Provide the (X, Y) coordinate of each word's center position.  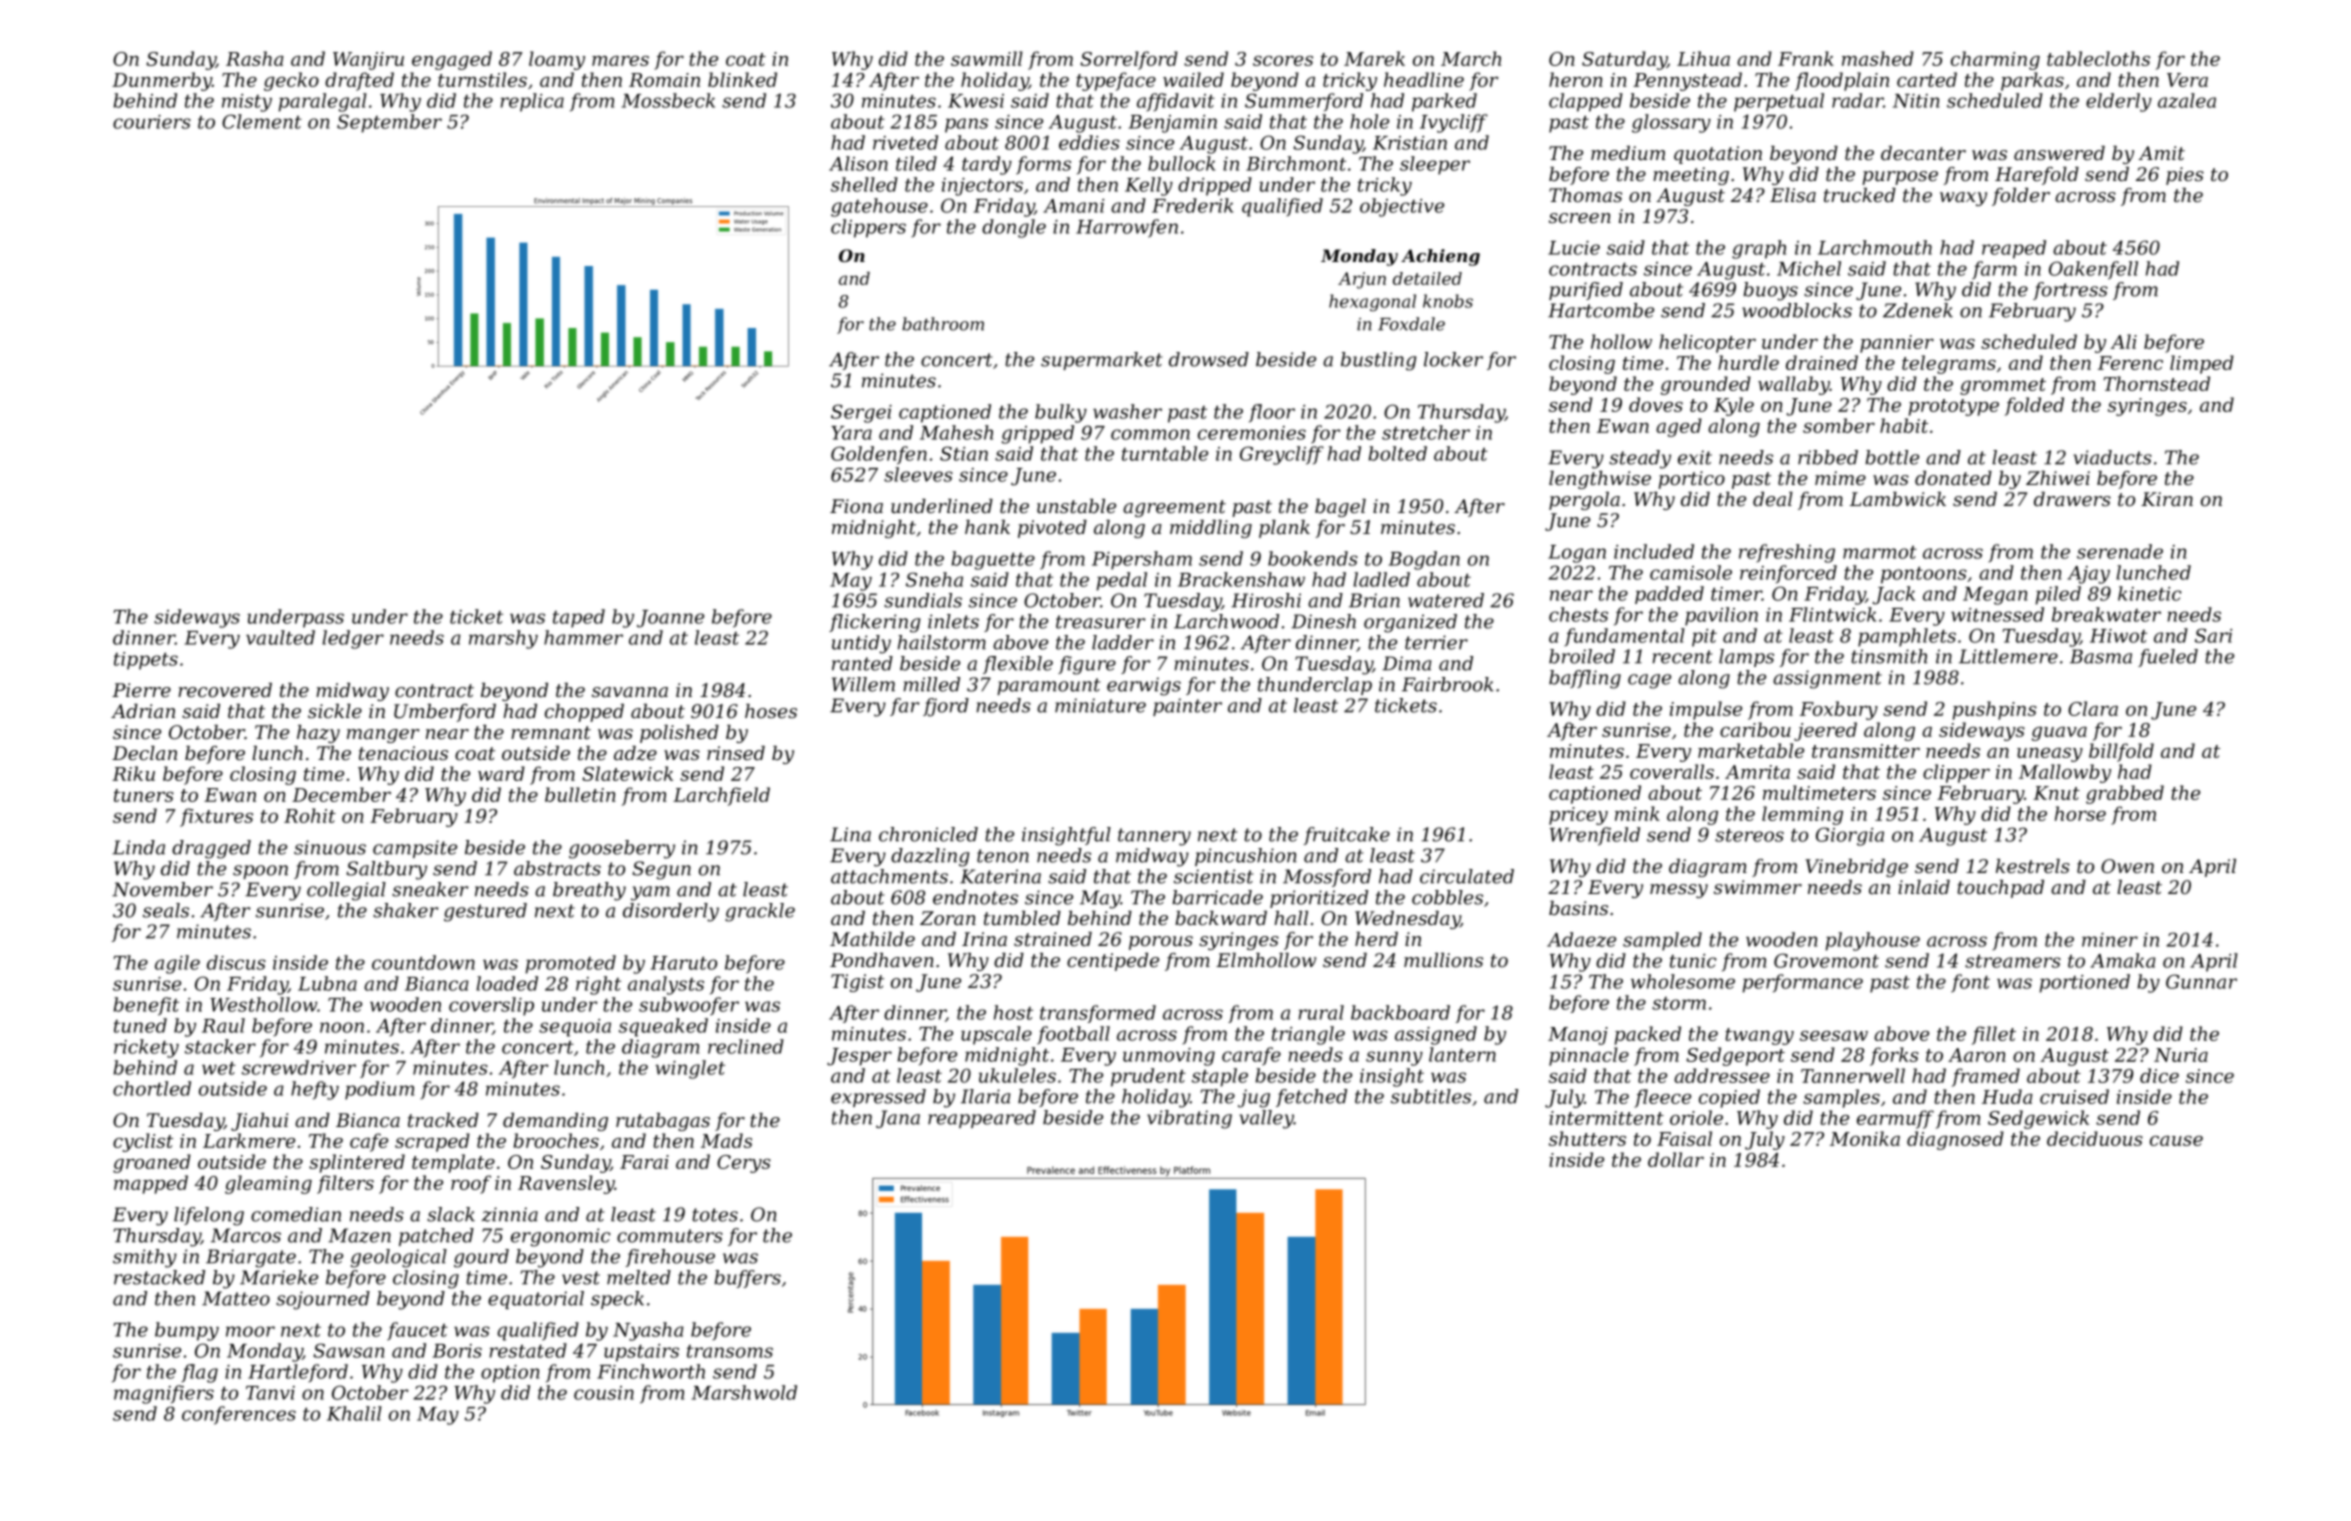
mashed (1878, 58)
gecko (291, 81)
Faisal (1684, 1138)
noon (342, 1027)
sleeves (918, 474)
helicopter (1707, 343)
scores (1283, 61)
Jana (898, 1119)
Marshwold (744, 1392)
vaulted (280, 637)
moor (250, 1331)
